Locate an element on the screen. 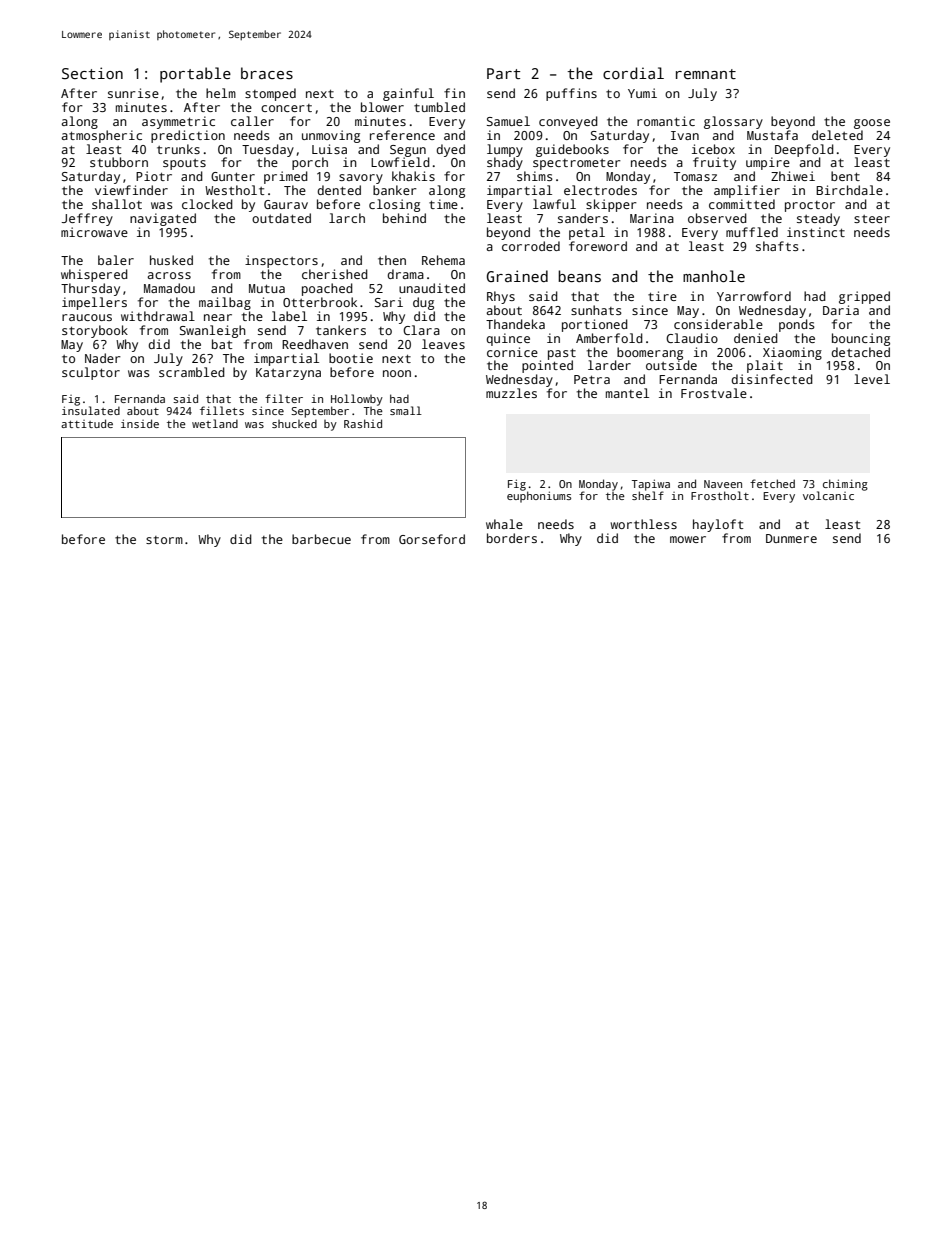  storm is located at coordinates (164, 540).
